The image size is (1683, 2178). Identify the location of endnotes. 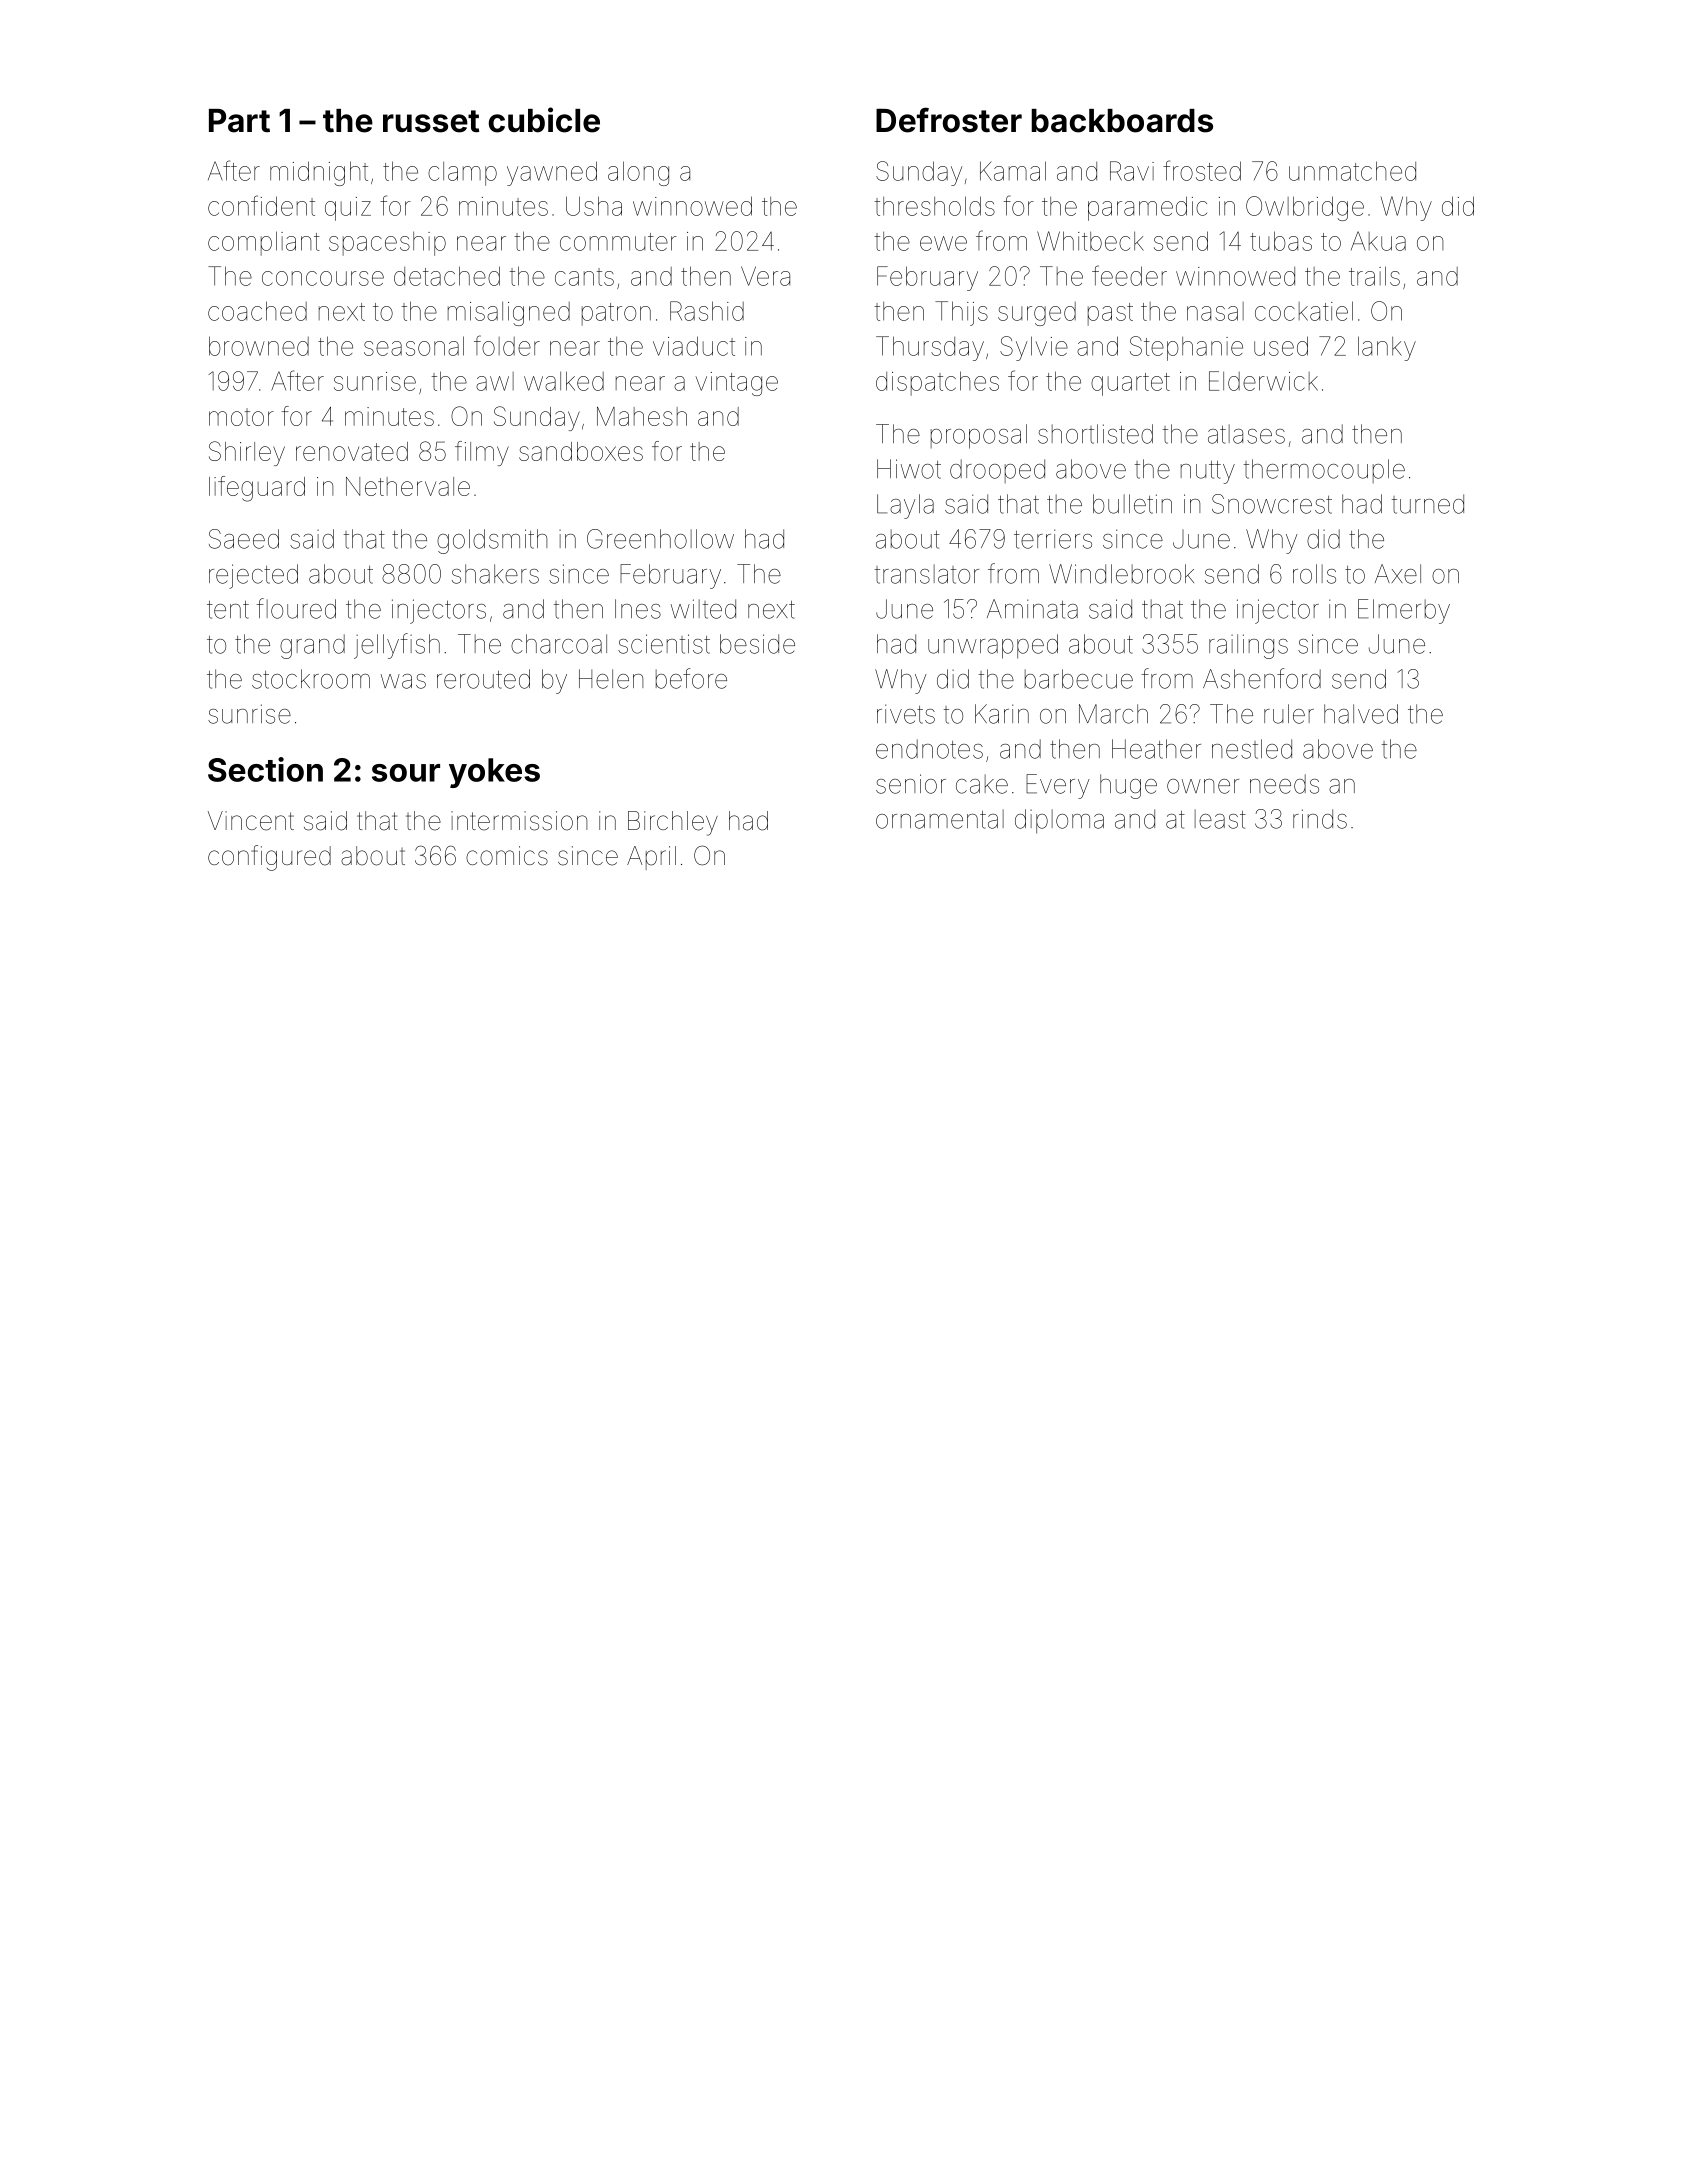
(929, 749).
